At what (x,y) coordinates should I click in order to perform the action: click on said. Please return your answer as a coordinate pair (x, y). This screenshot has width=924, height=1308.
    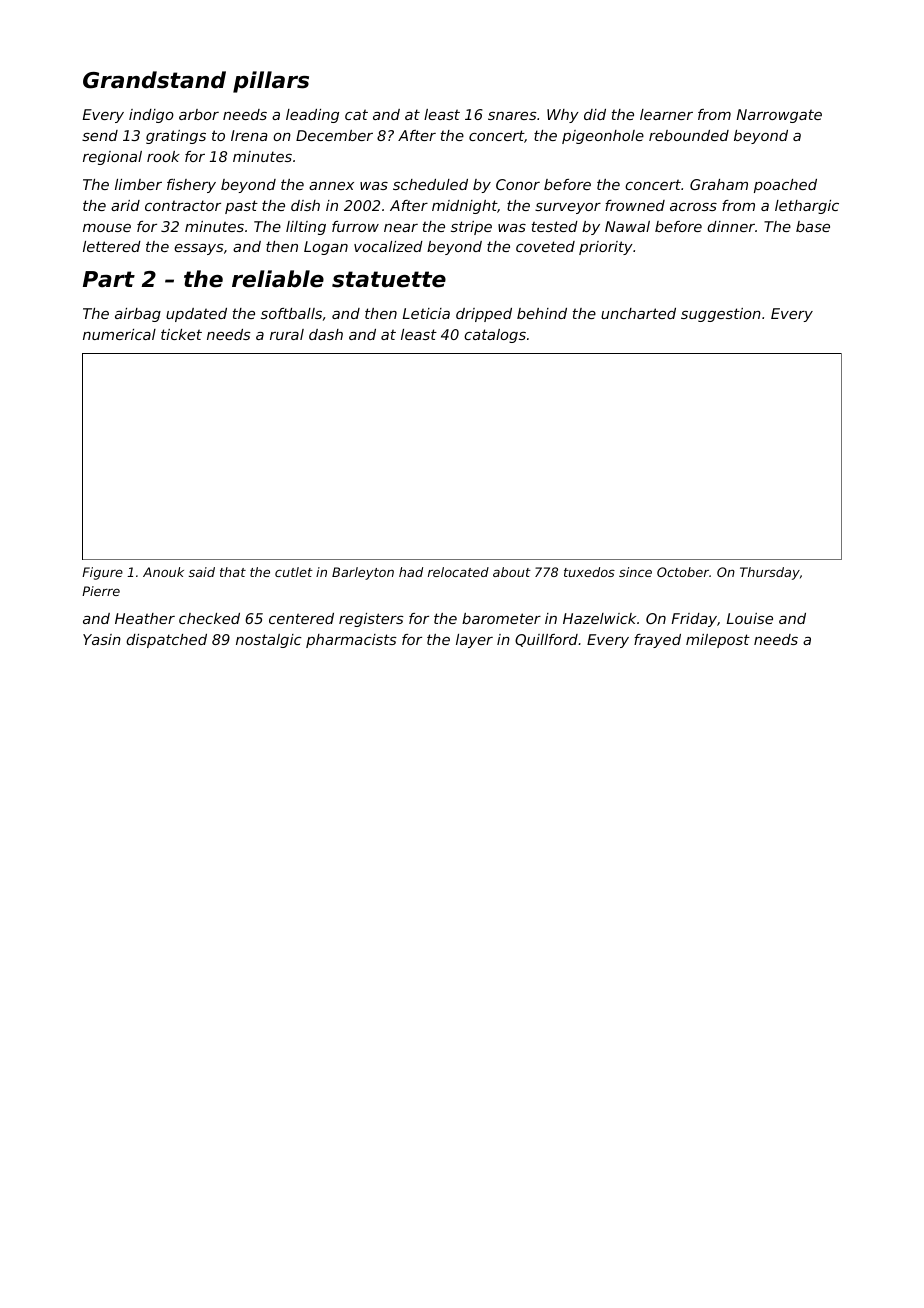
    Looking at the image, I should click on (202, 572).
